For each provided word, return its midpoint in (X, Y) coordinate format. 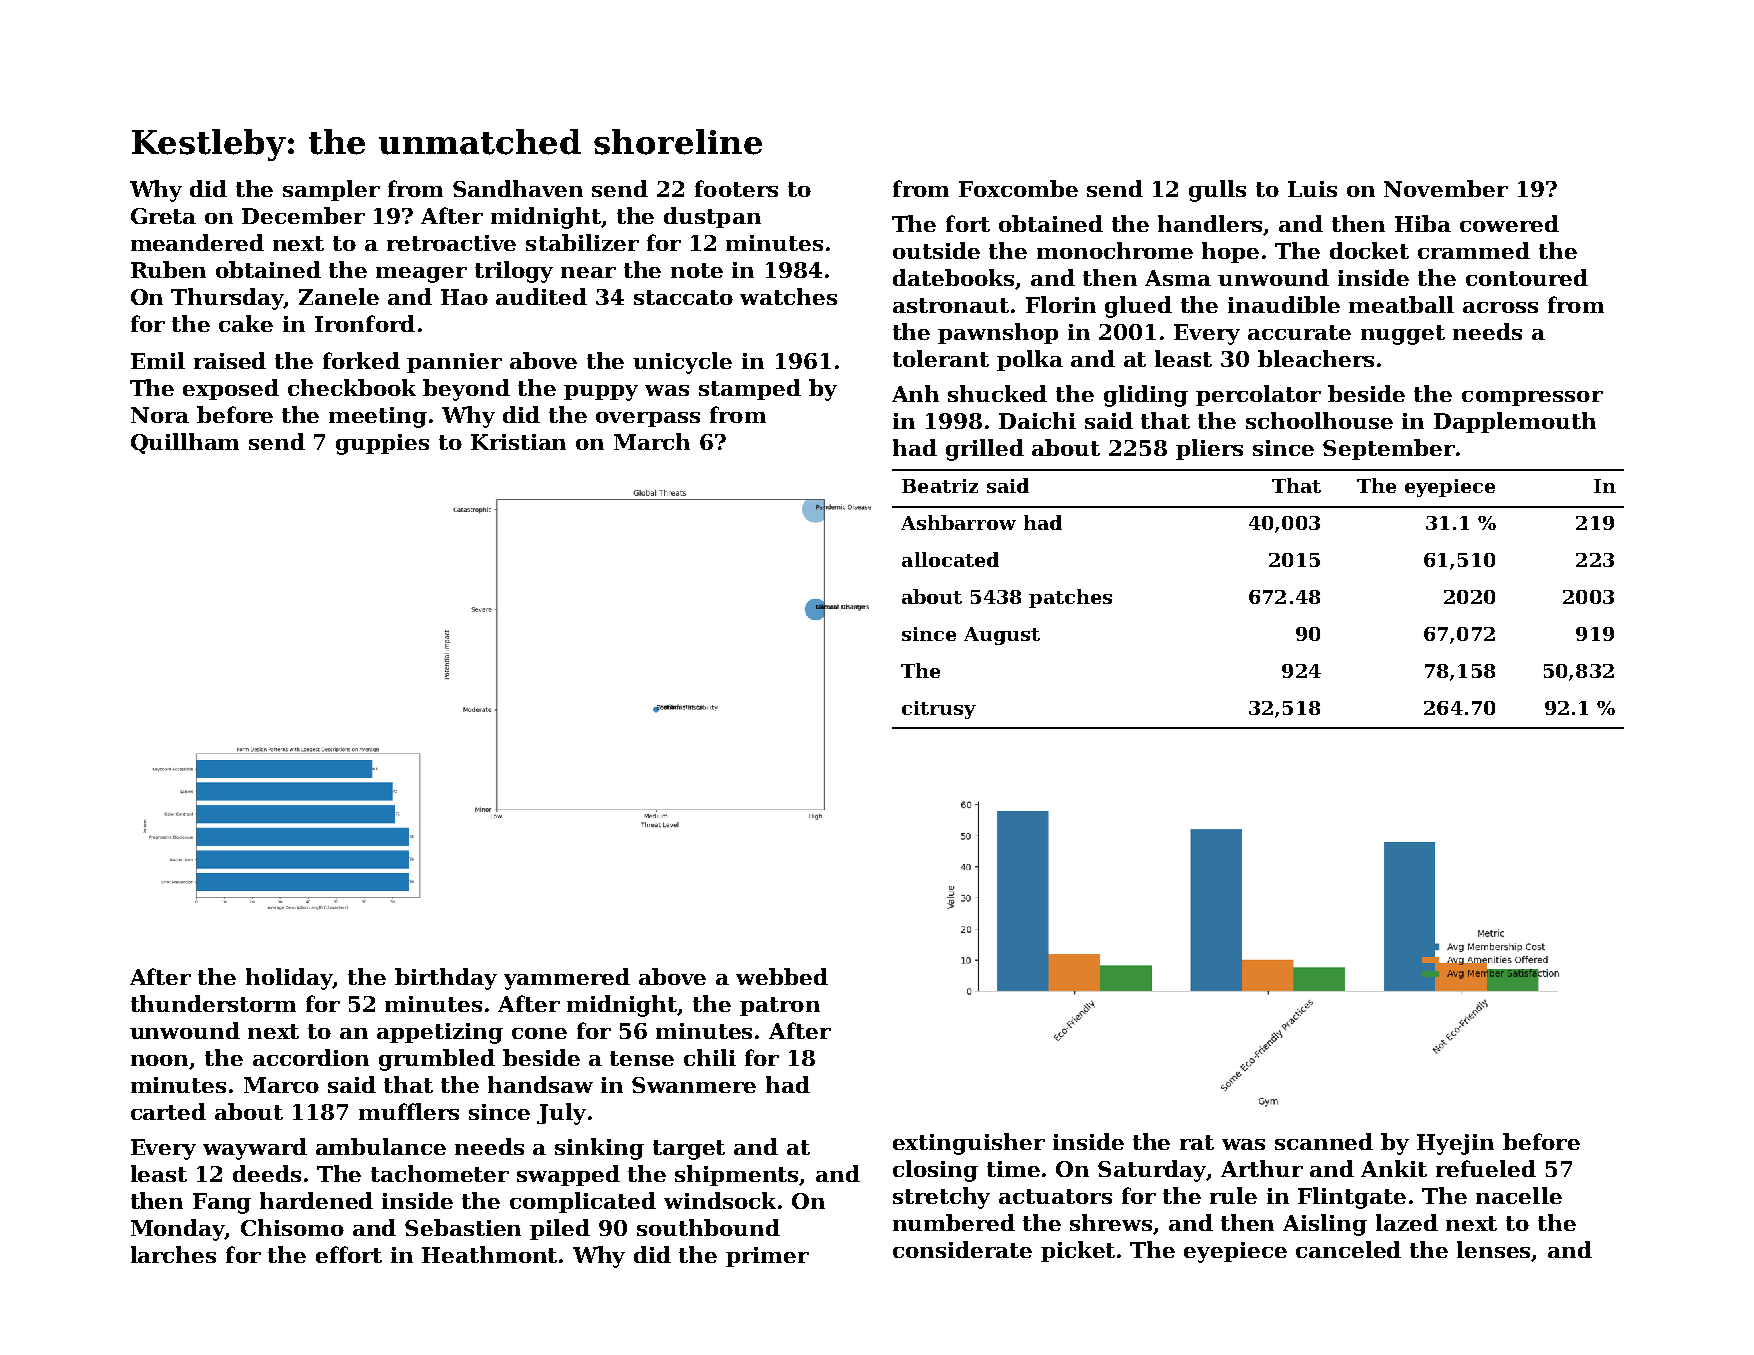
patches (1070, 598)
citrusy (939, 710)
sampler (331, 190)
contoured (1527, 277)
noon (160, 1062)
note (697, 270)
